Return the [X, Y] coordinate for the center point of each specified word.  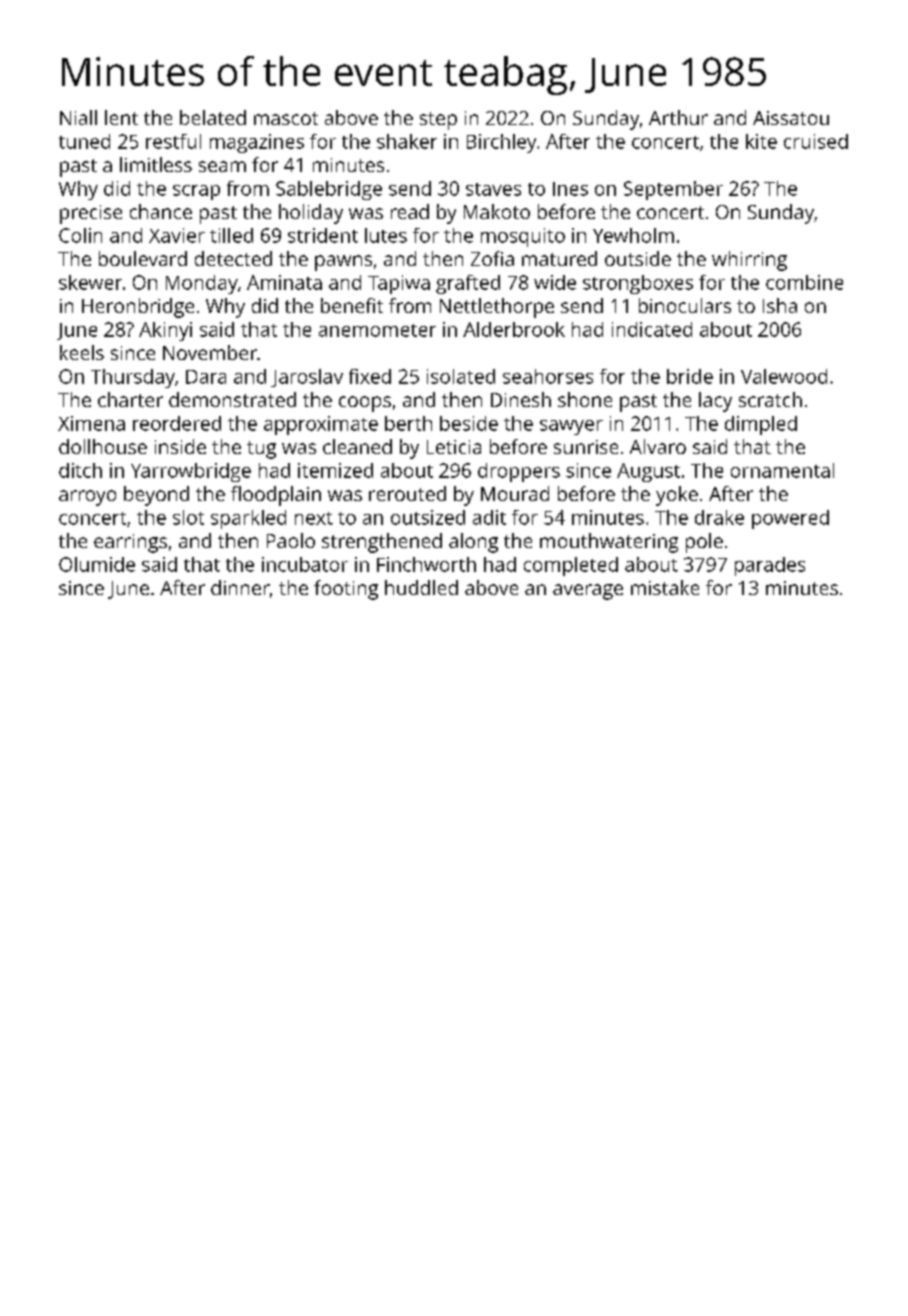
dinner [240, 587]
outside [638, 258]
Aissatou [791, 118]
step [438, 121]
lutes [386, 235]
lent [121, 117]
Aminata [284, 282]
